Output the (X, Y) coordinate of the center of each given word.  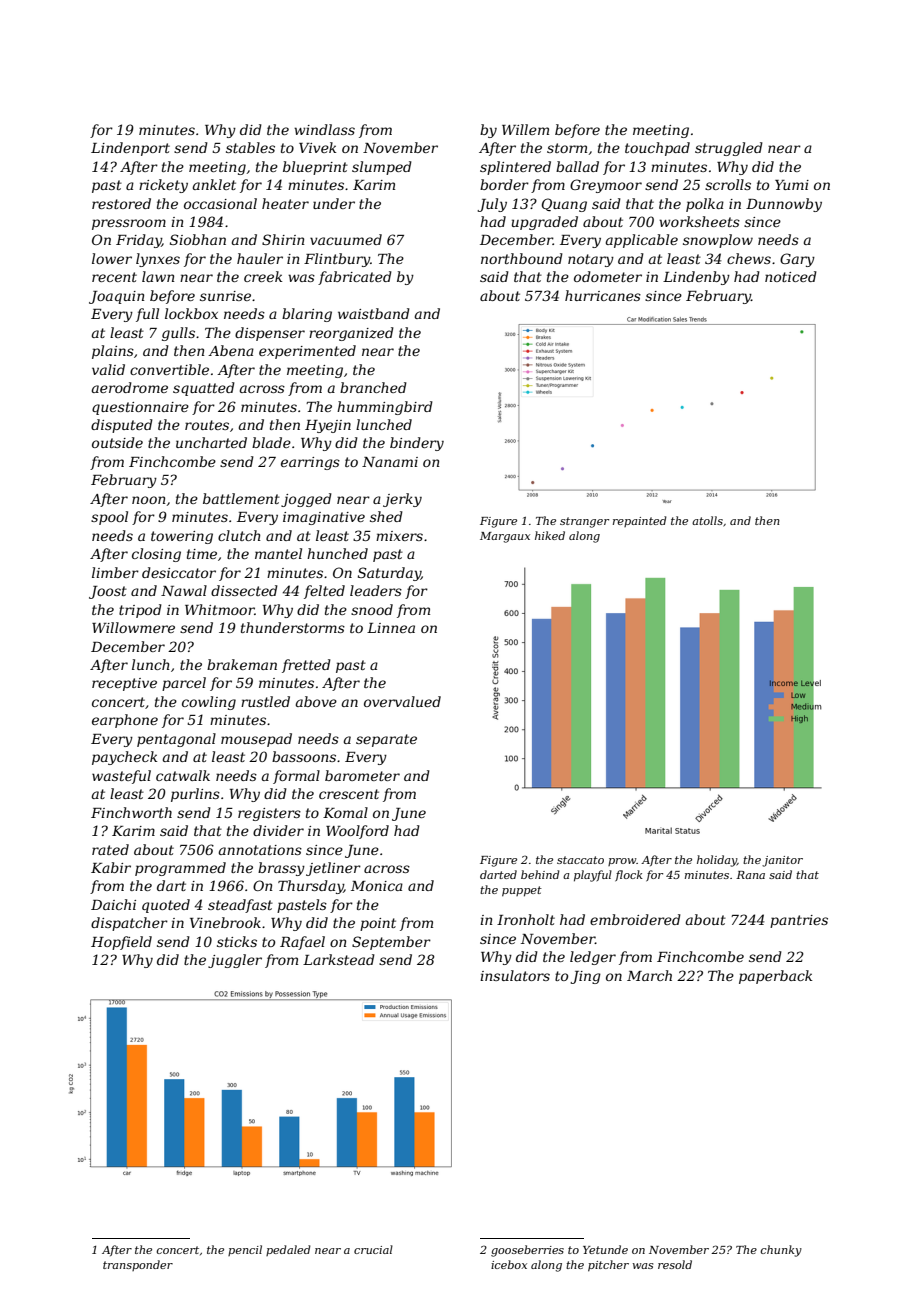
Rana (750, 875)
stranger (584, 522)
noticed (791, 276)
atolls (707, 520)
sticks (237, 941)
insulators (515, 975)
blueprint (315, 168)
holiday (717, 861)
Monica (377, 886)
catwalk (183, 775)
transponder (138, 1265)
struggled (729, 149)
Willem (525, 129)
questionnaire (140, 408)
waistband (374, 313)
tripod (140, 611)
